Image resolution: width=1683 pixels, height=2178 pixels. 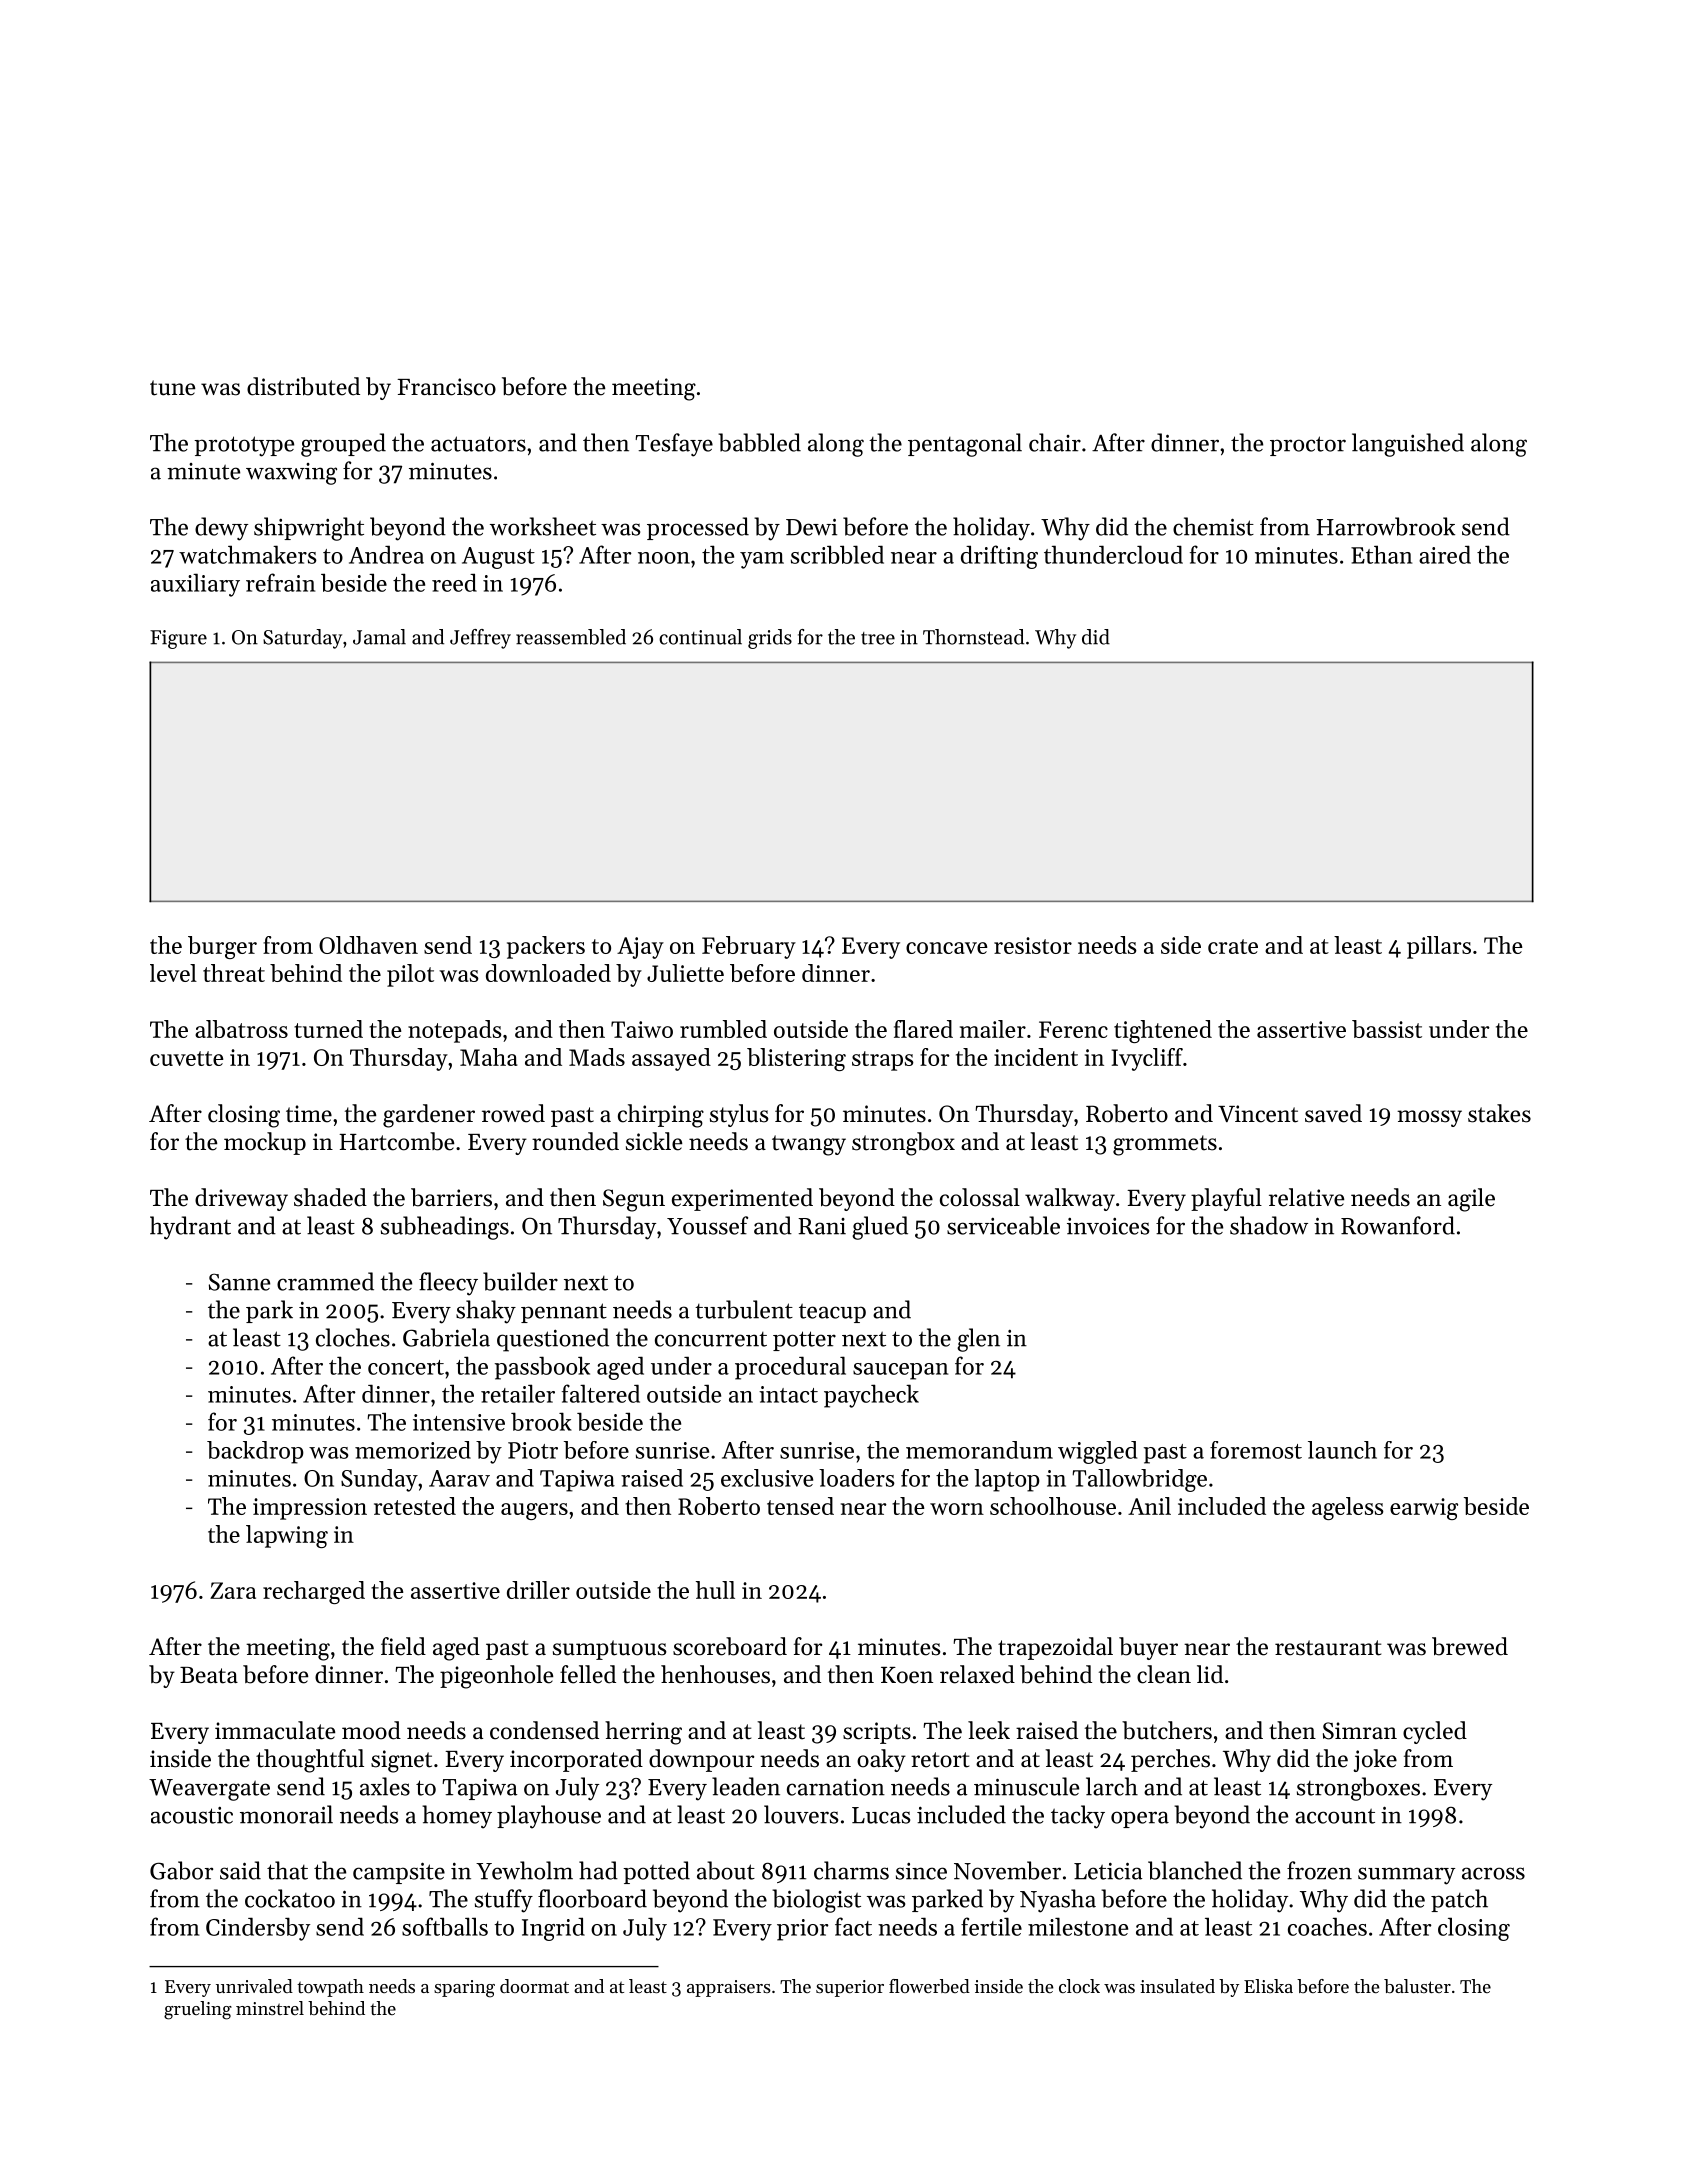 I want to click on pentagonal, so click(x=965, y=445).
